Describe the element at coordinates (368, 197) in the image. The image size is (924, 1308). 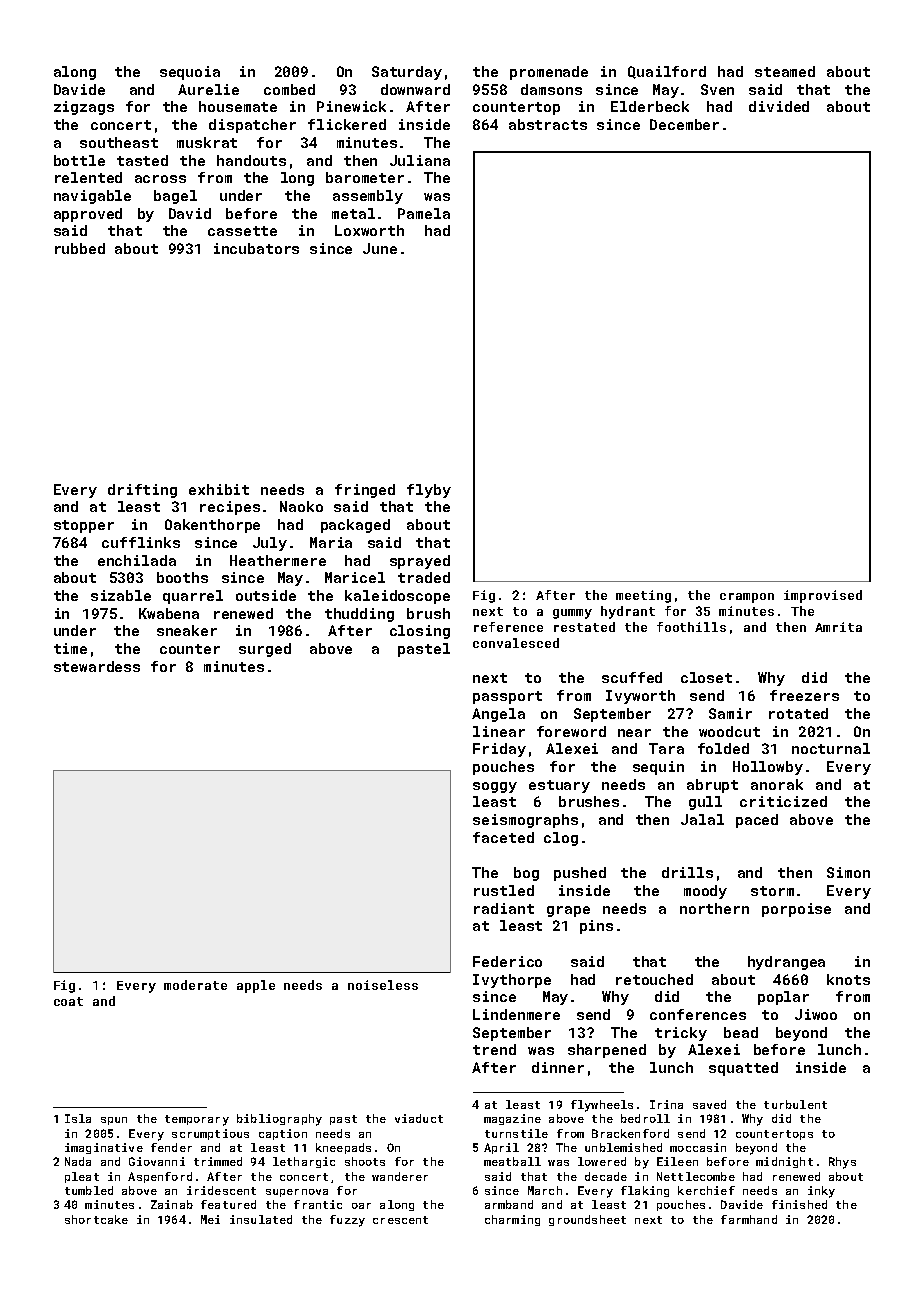
I see `assembly` at that location.
